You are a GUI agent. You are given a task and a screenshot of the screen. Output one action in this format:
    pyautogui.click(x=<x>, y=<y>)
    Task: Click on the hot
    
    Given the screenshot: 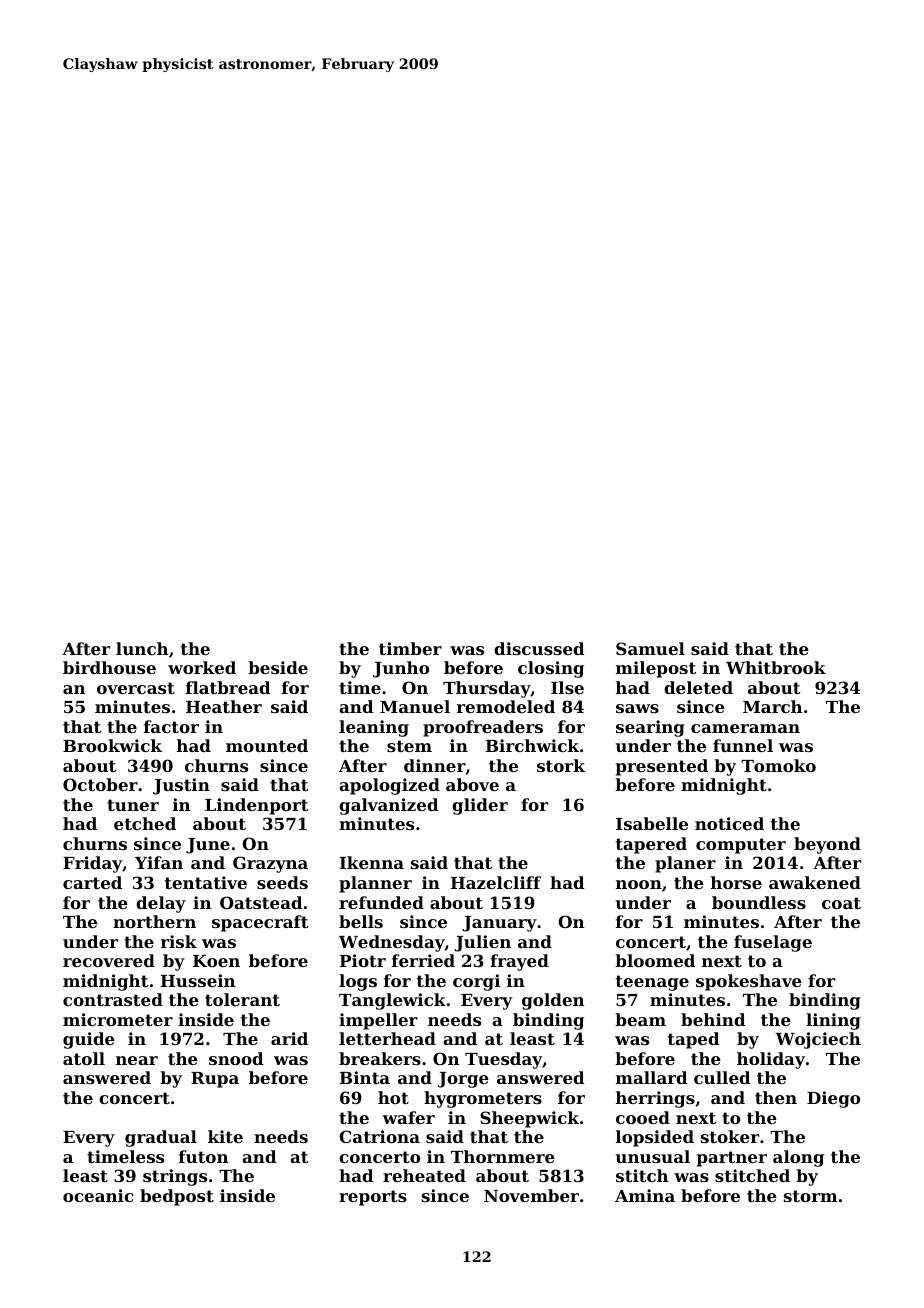 What is the action you would take?
    pyautogui.click(x=393, y=1097)
